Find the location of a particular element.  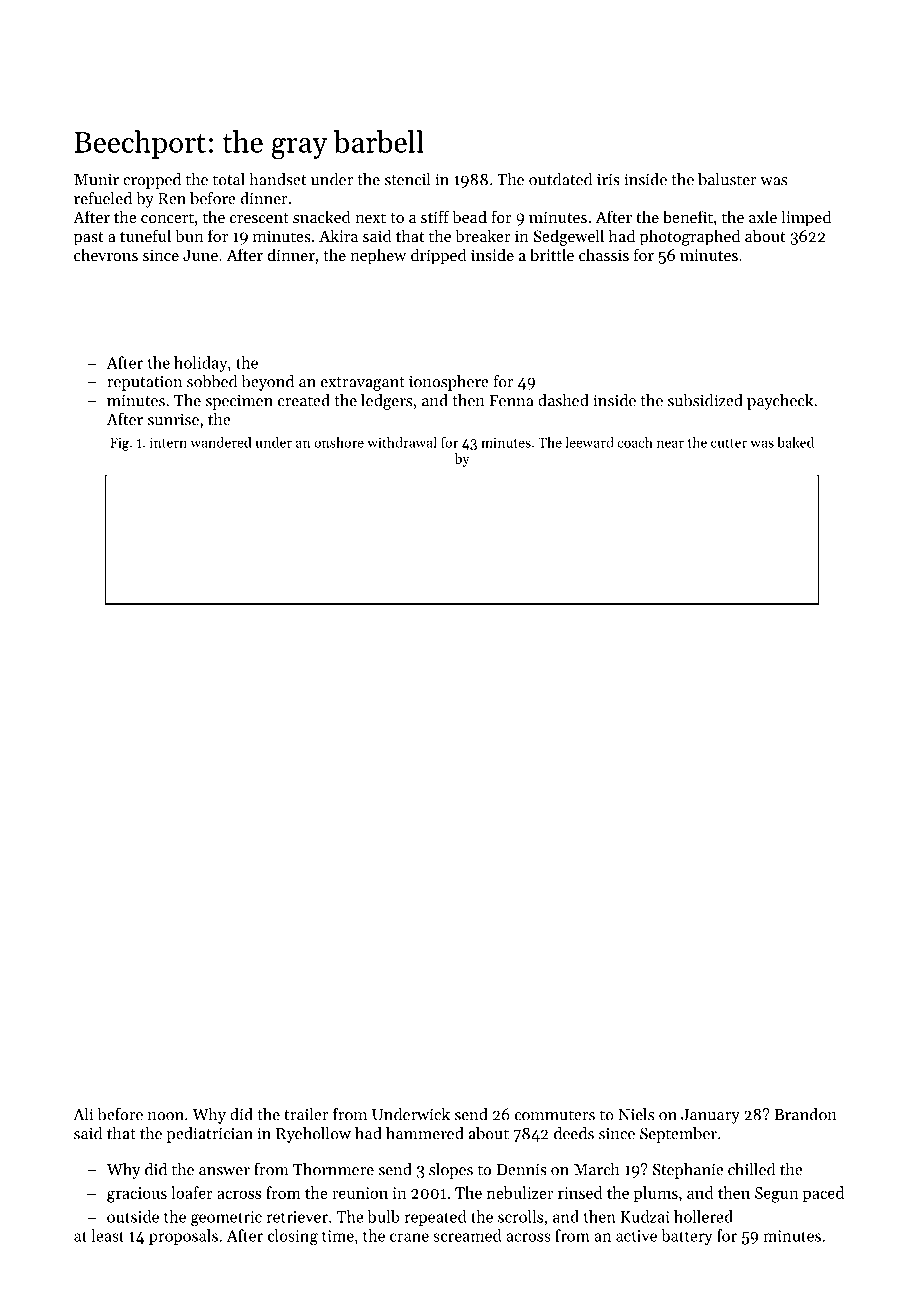

chevrons is located at coordinates (106, 254).
